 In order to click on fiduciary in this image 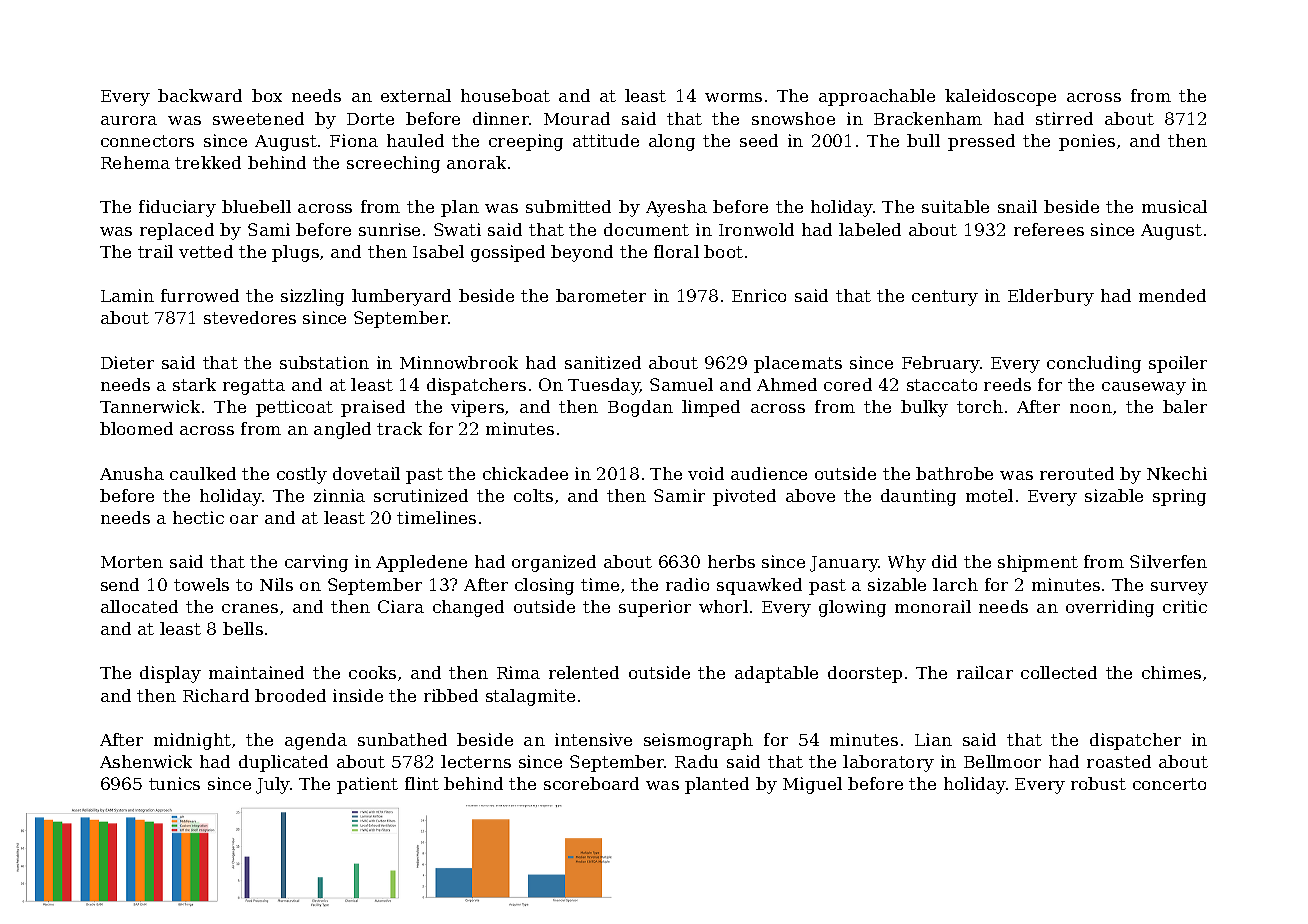, I will do `click(177, 208)`.
